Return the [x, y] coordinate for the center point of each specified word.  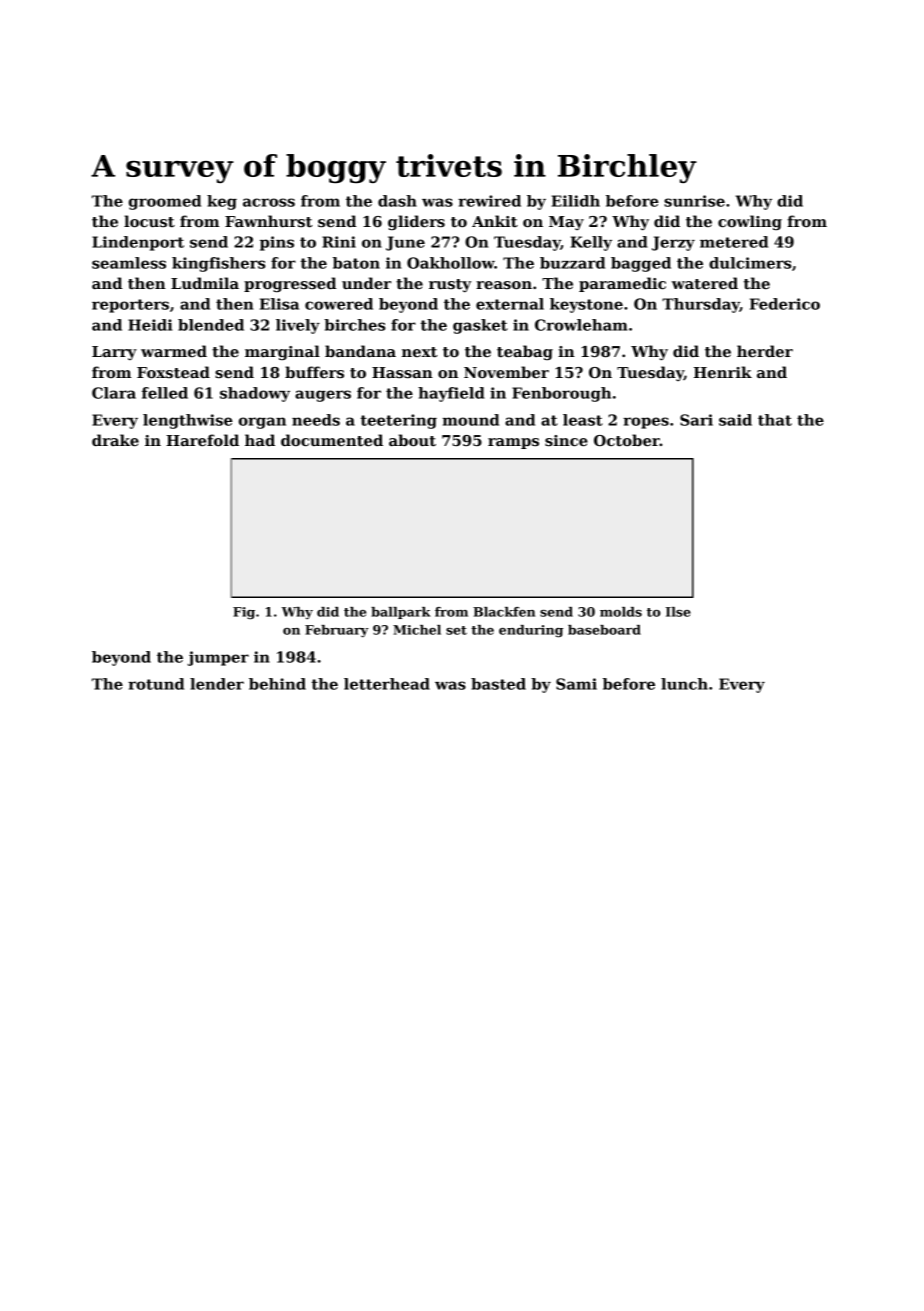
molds [621, 612]
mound [470, 420]
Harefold [202, 440]
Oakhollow [451, 263]
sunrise [694, 201]
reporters [130, 306]
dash [397, 201]
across [269, 202]
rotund [156, 684]
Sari [696, 420]
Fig [244, 613]
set [456, 630]
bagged [641, 264]
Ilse [678, 612]
